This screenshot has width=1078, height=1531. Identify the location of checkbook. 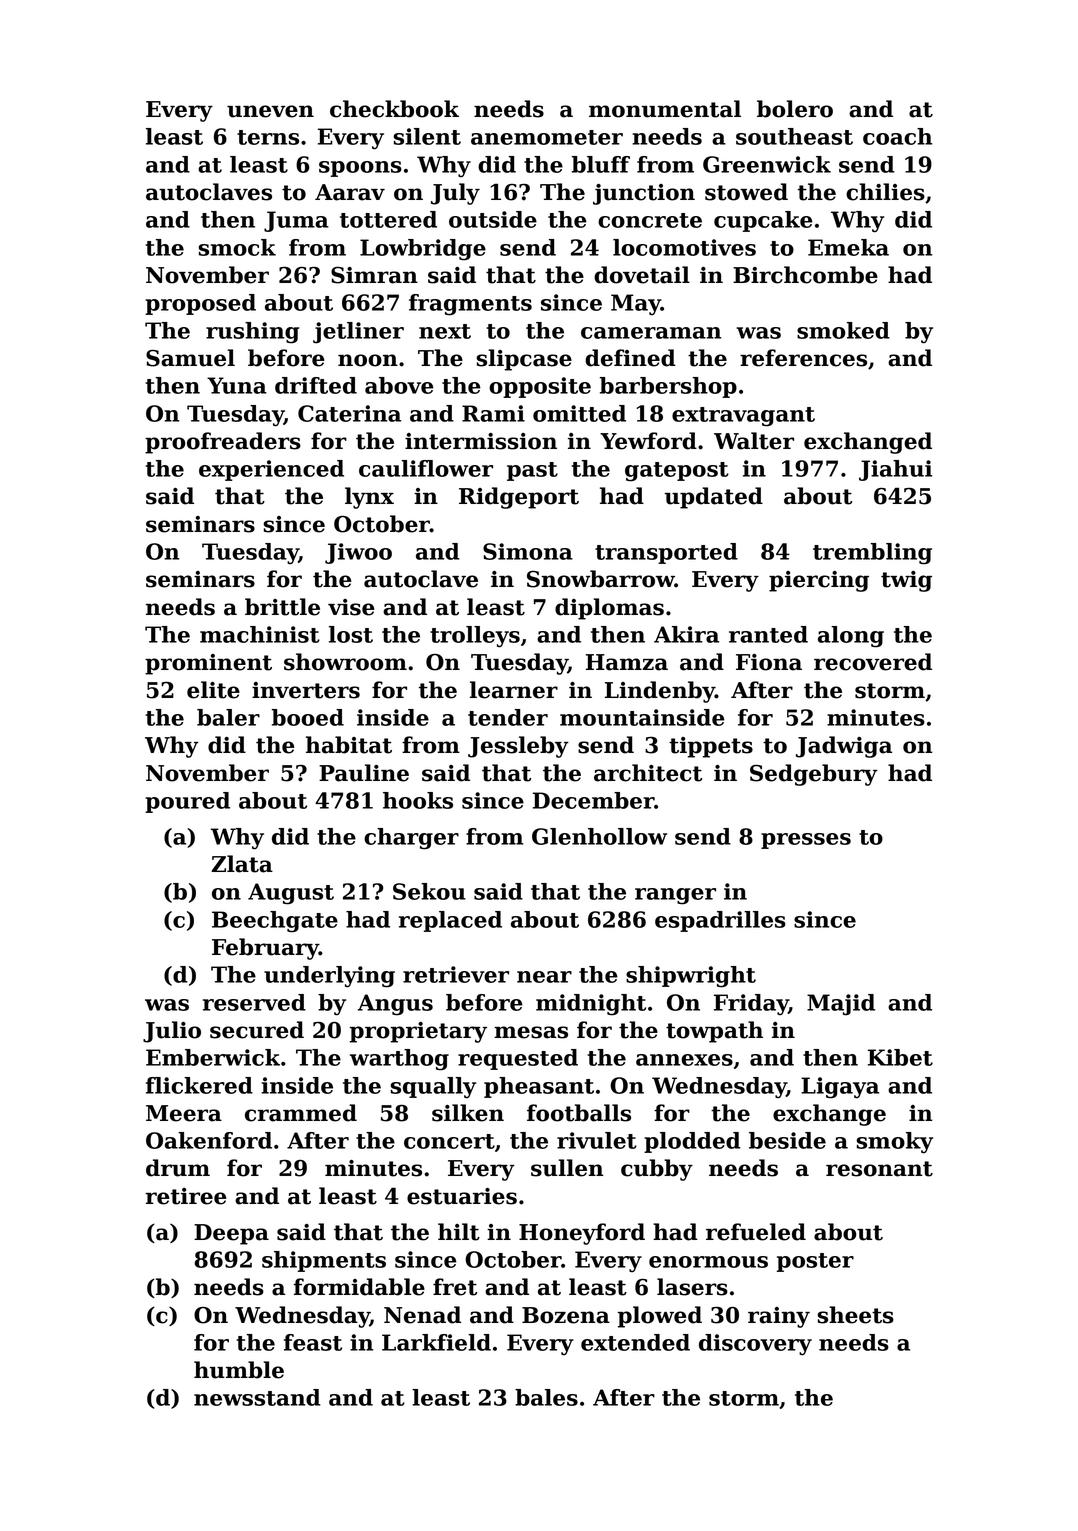
(394, 109).
